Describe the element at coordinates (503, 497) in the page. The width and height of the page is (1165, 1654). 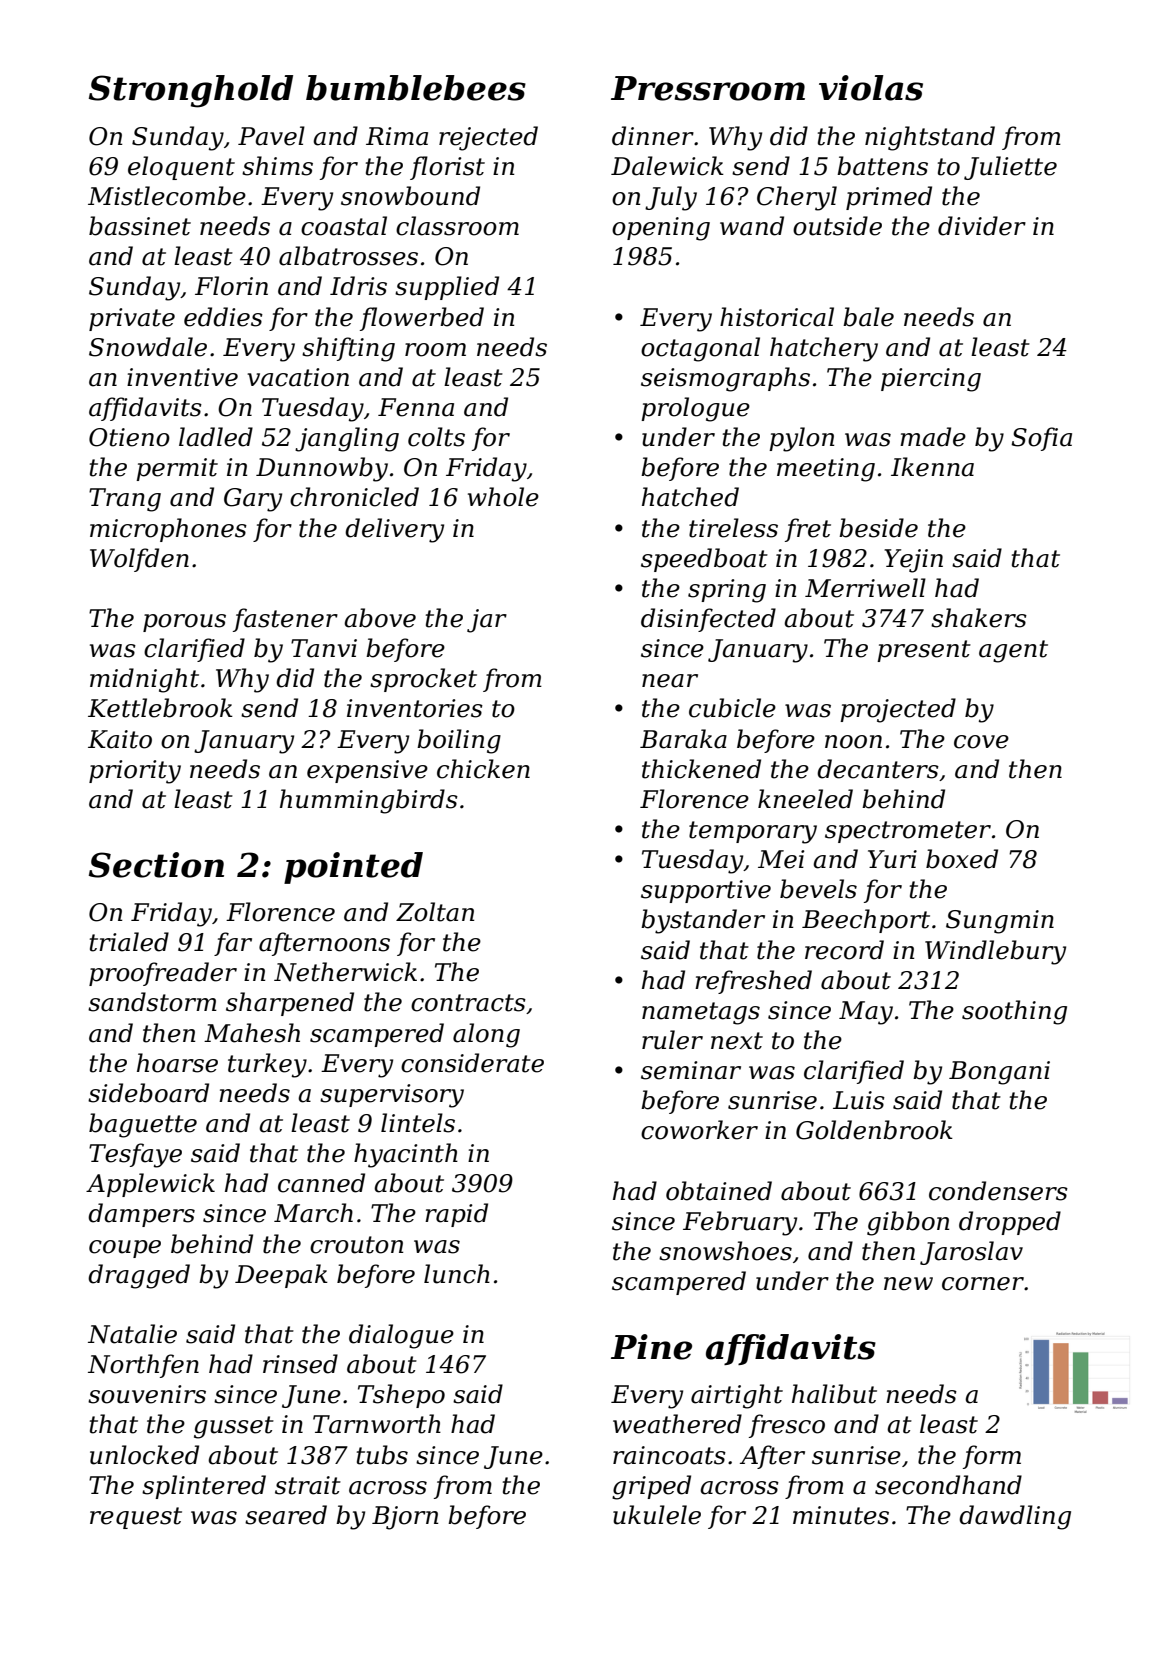
I see `whole` at that location.
